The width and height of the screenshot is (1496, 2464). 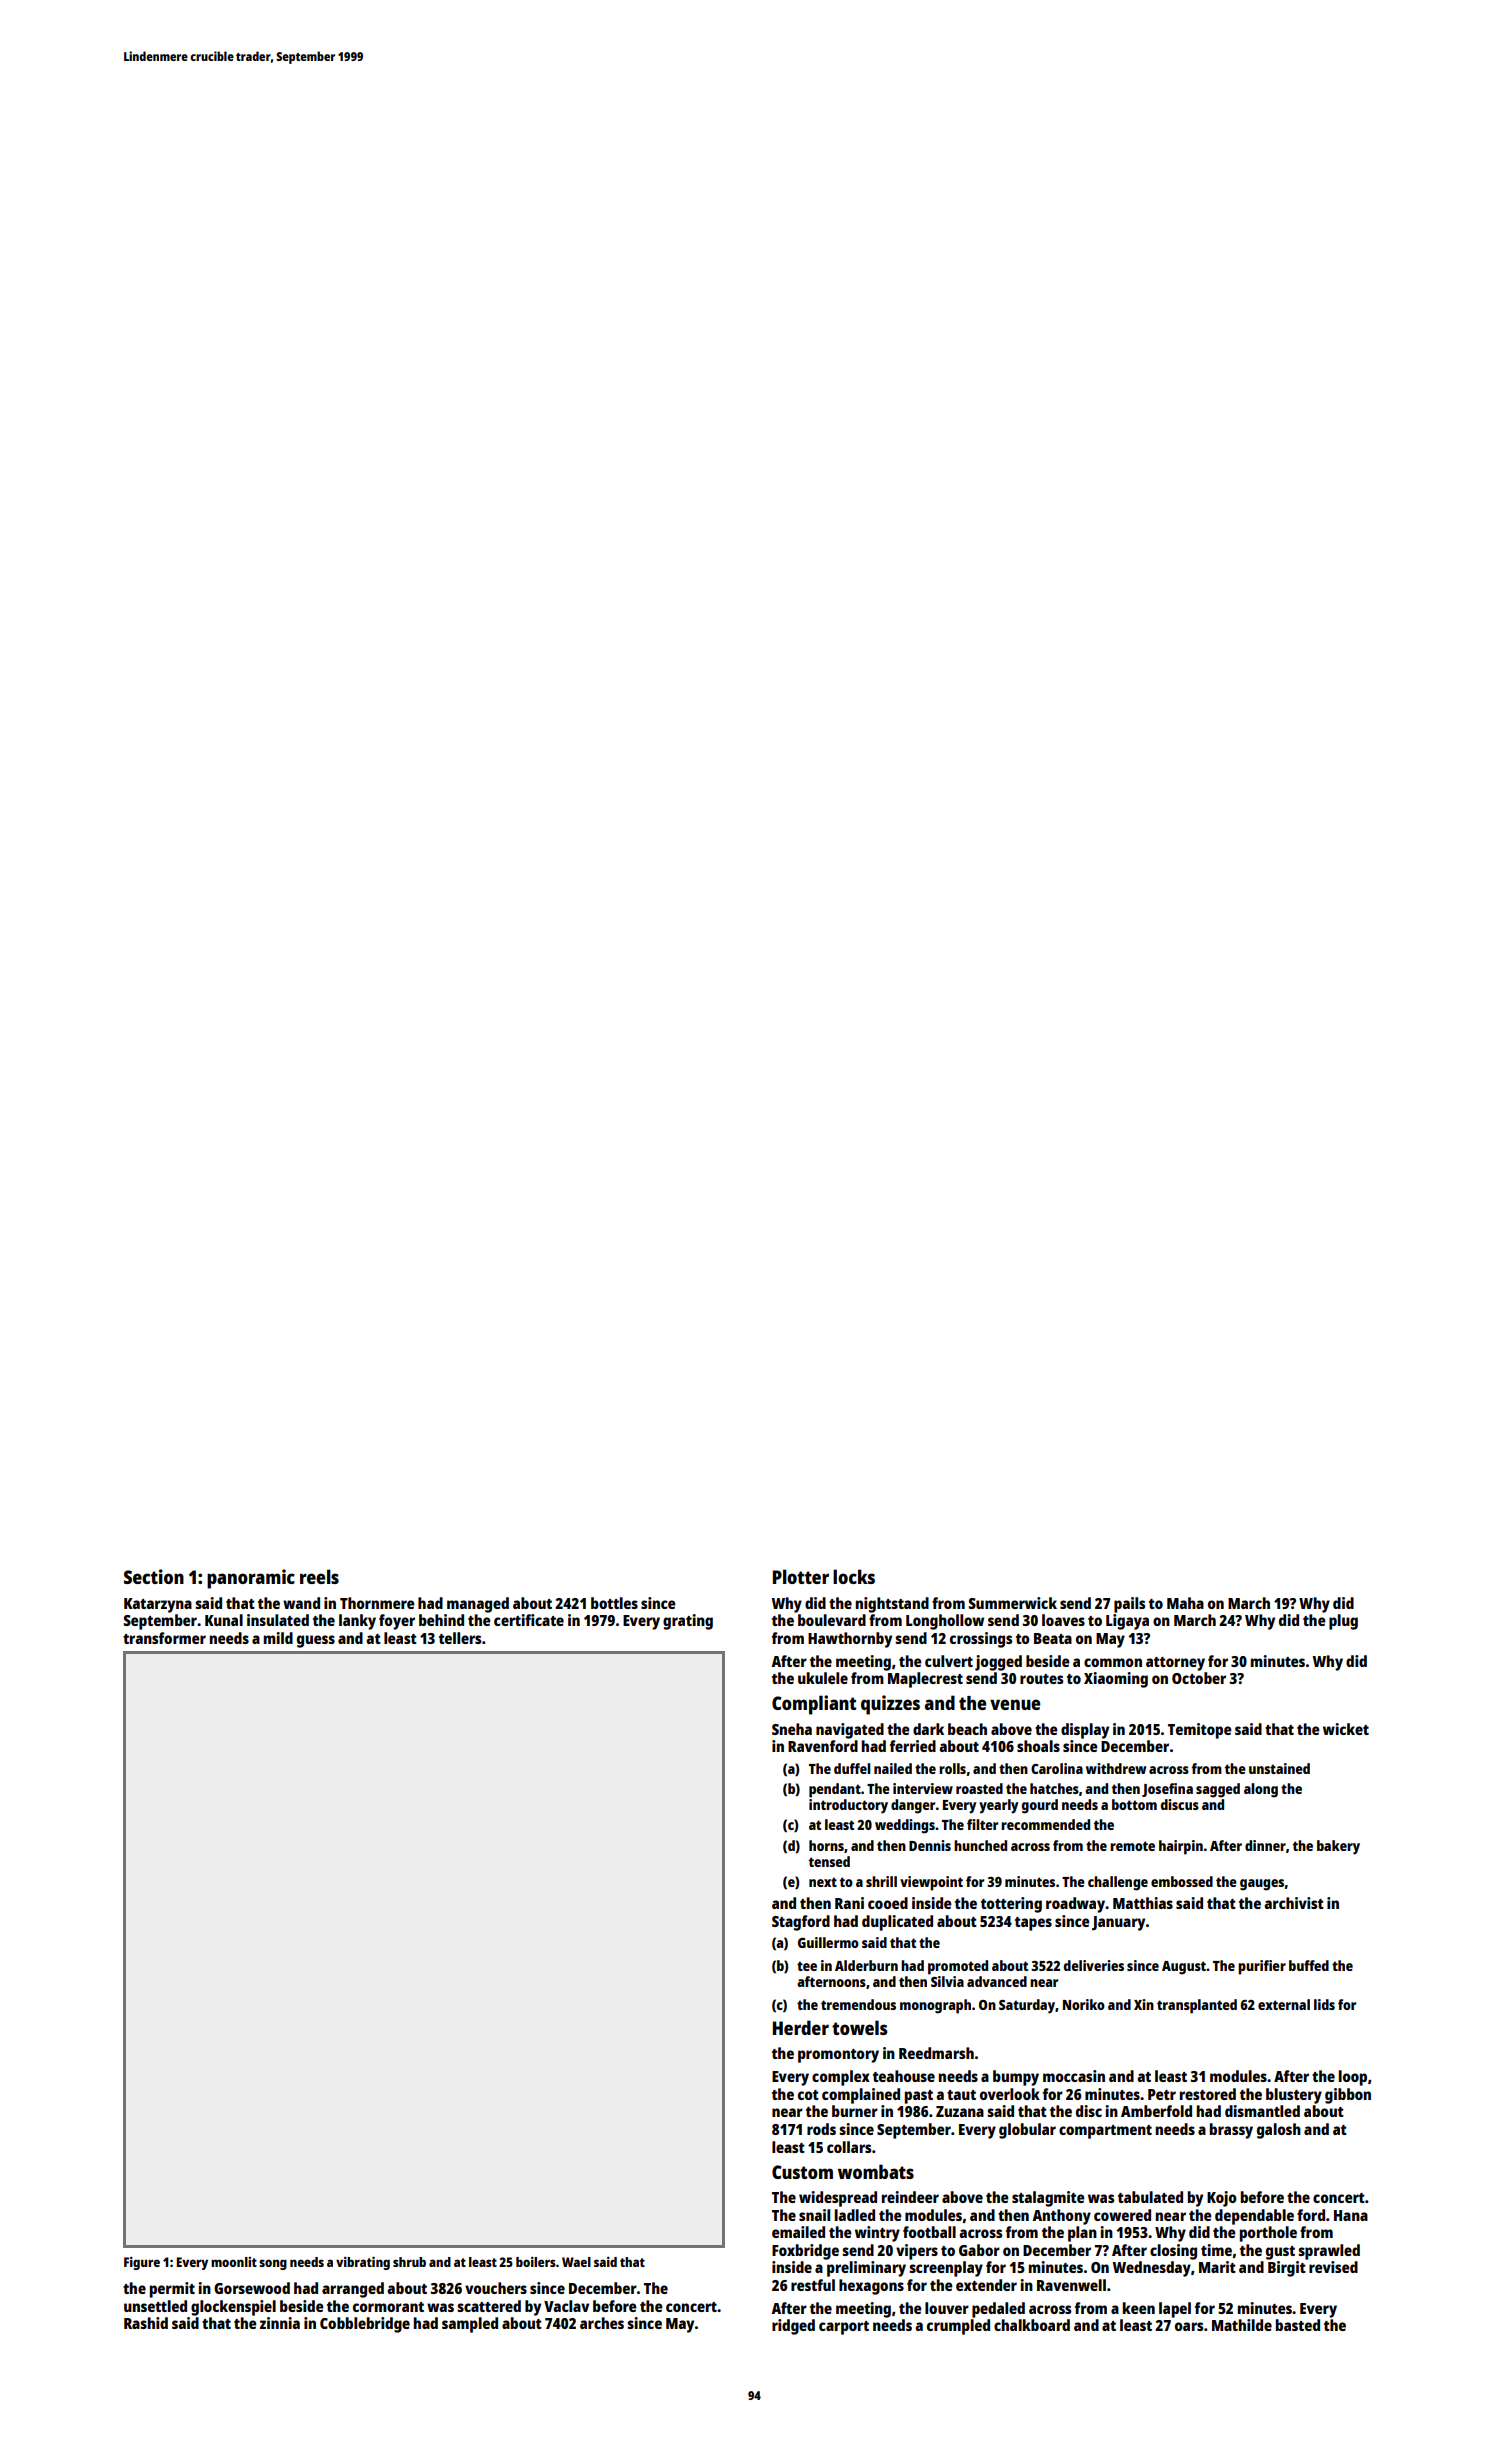 I want to click on tee, so click(x=807, y=1966).
